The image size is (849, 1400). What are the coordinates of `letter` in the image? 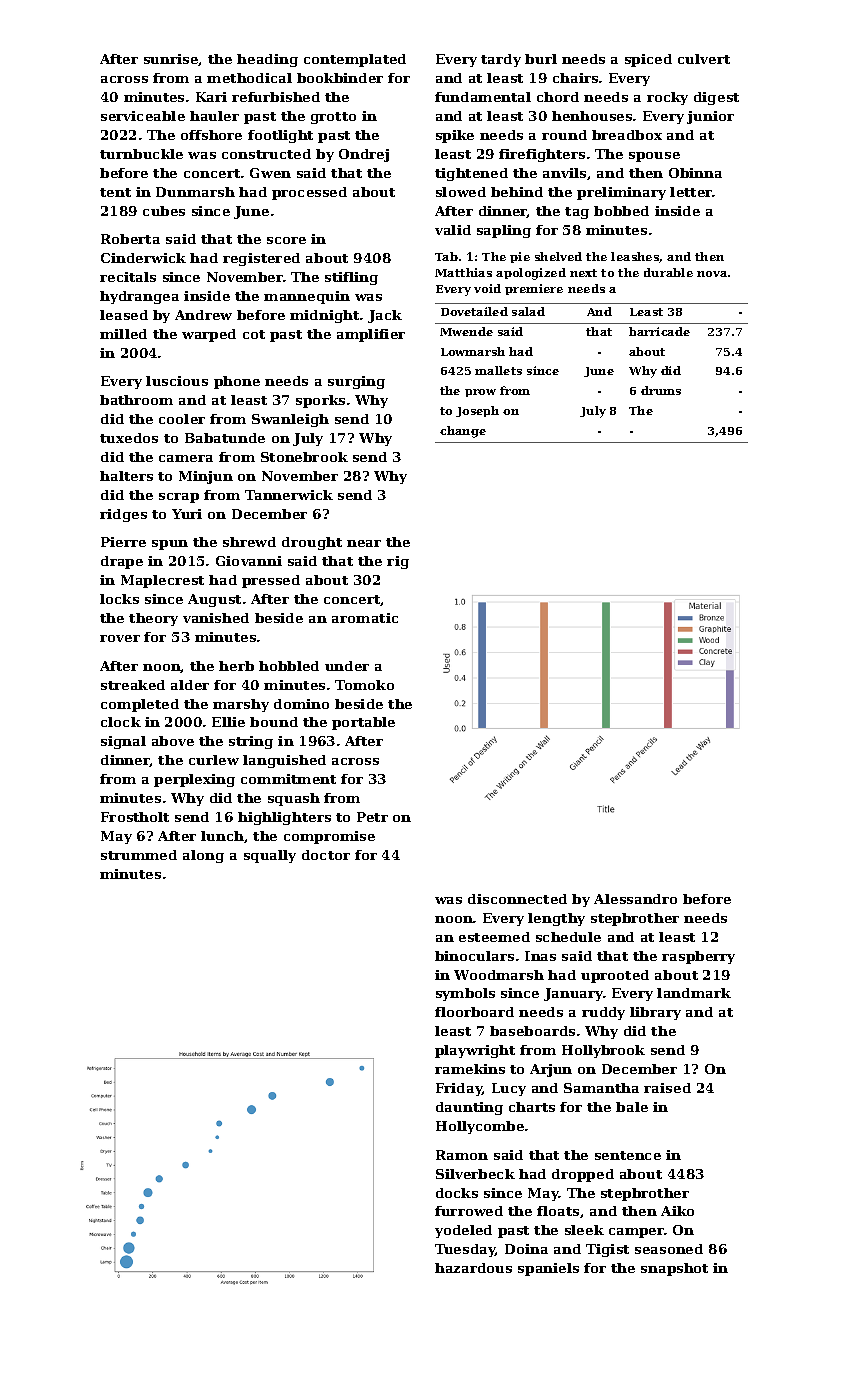 It's located at (691, 192).
